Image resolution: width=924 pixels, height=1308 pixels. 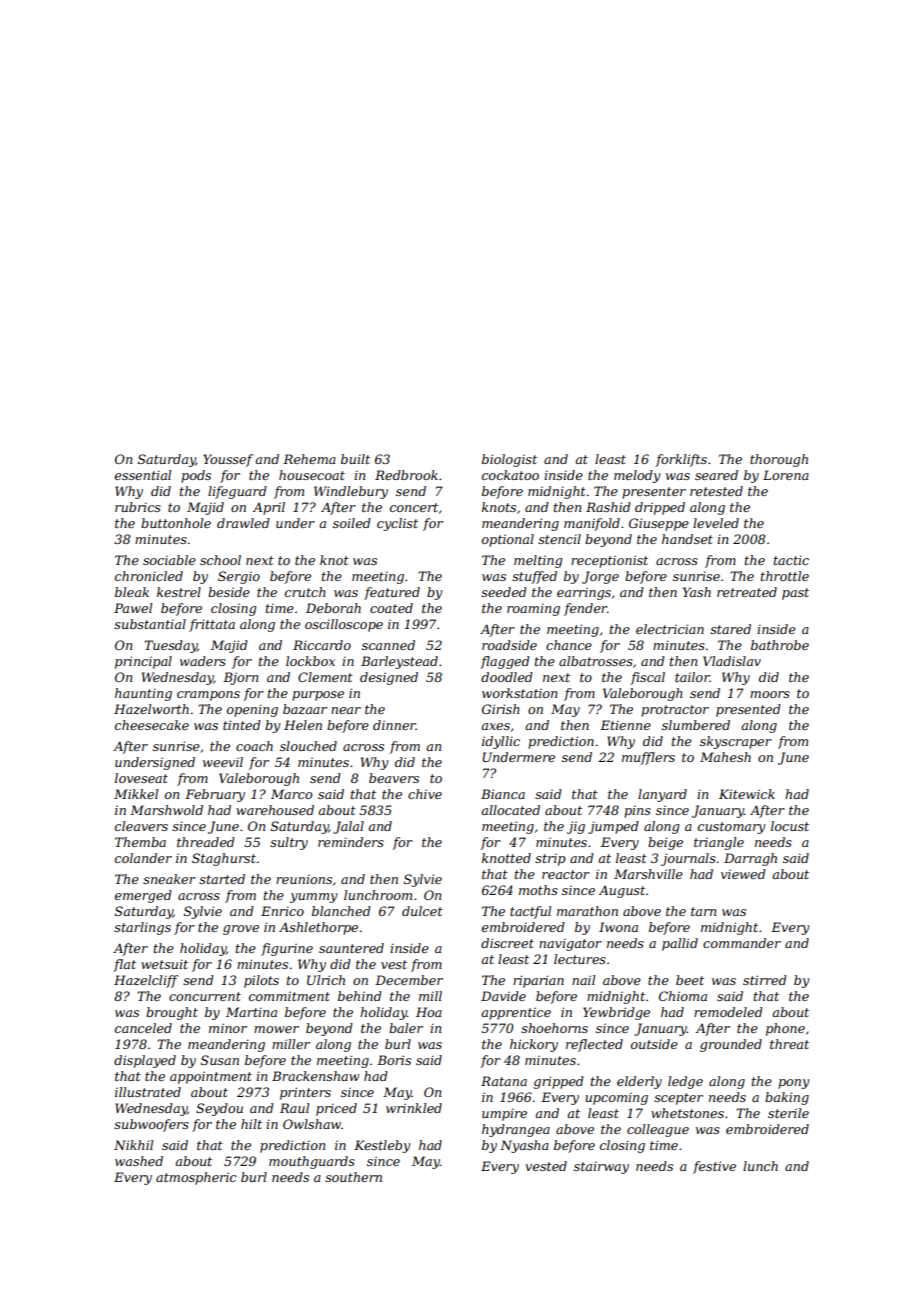 What do you see at coordinates (243, 523) in the screenshot?
I see `drawled` at bounding box center [243, 523].
